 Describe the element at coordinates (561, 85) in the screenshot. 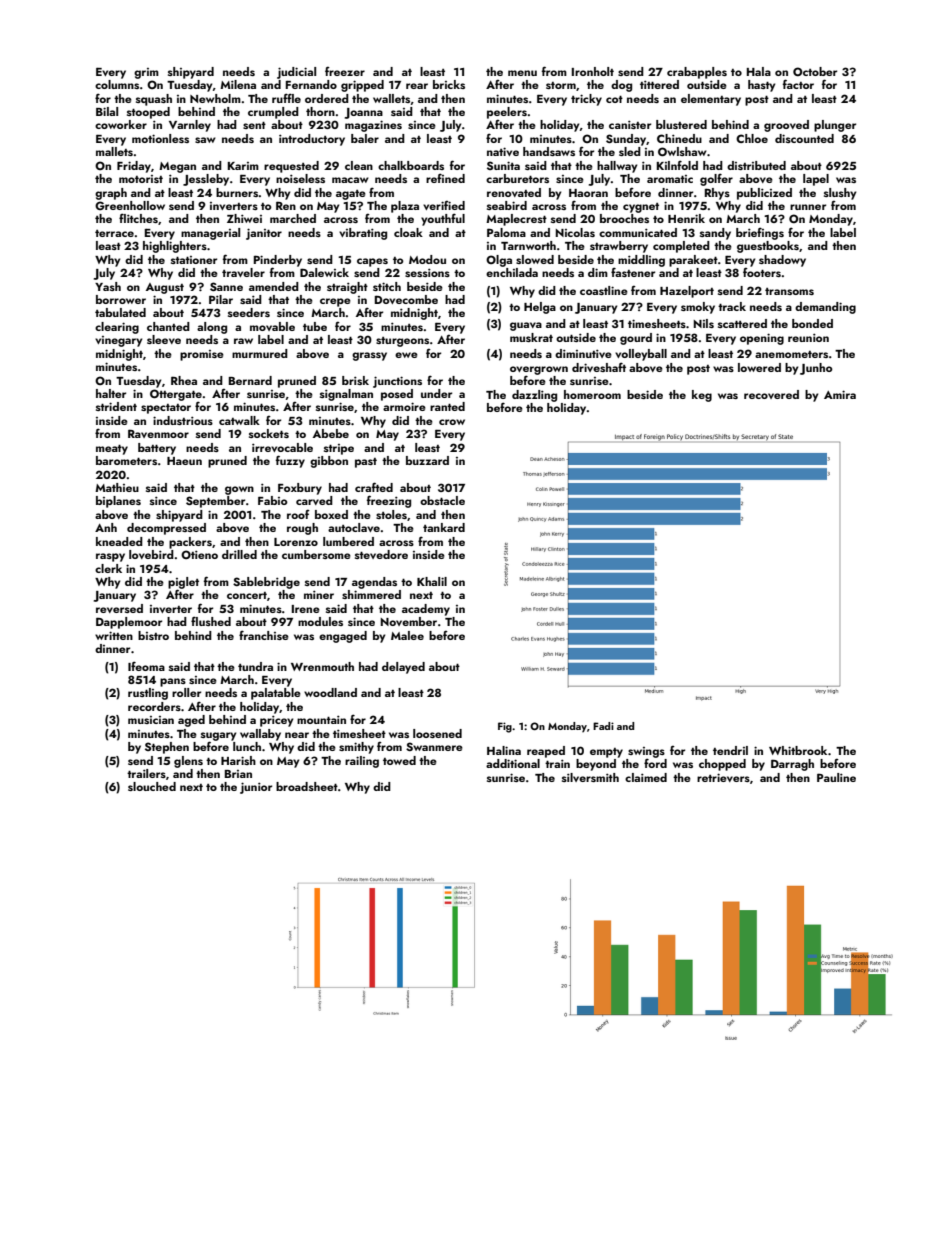

I see `storm` at that location.
